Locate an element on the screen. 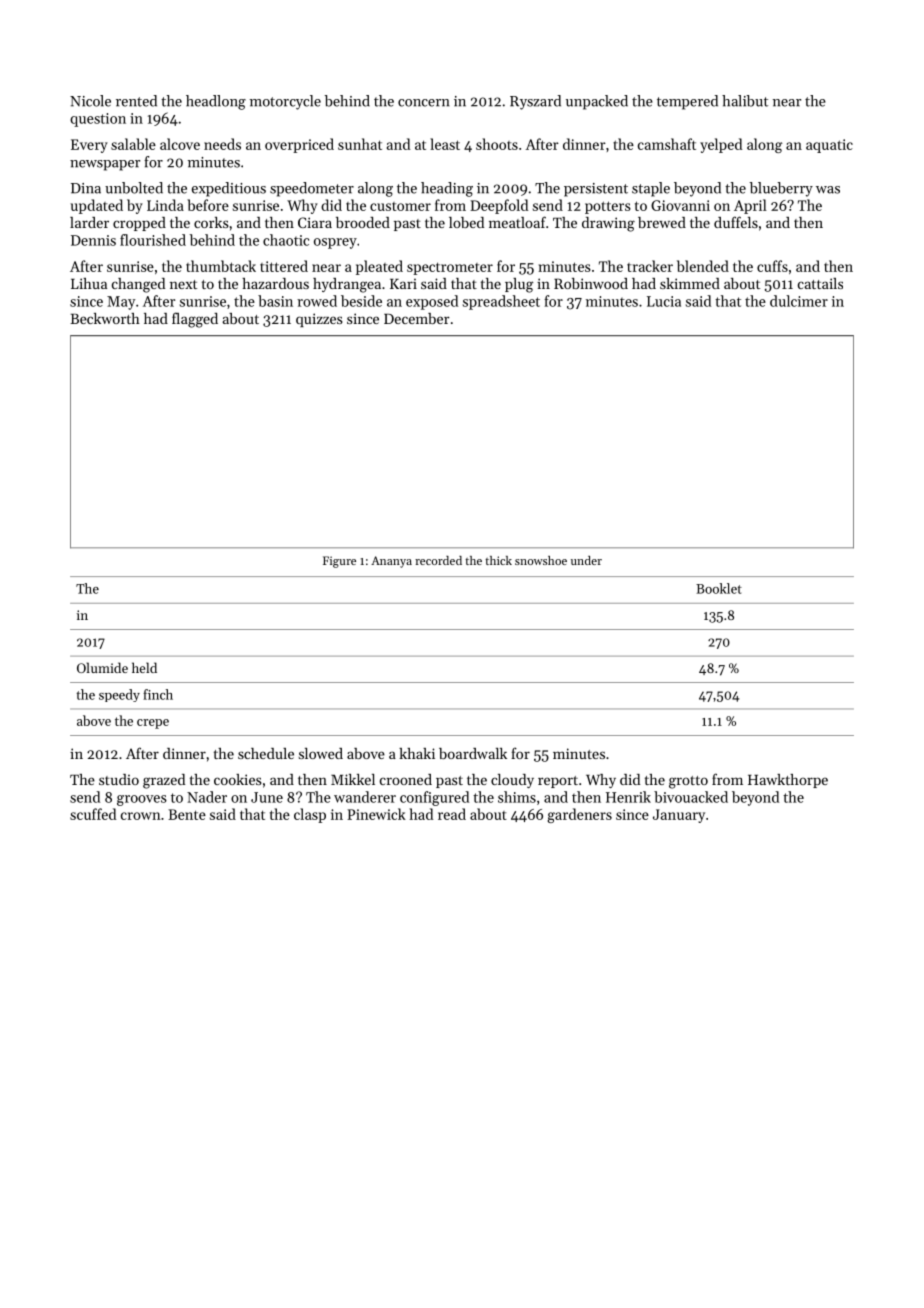 This screenshot has width=924, height=1308. Ananya is located at coordinates (391, 562).
